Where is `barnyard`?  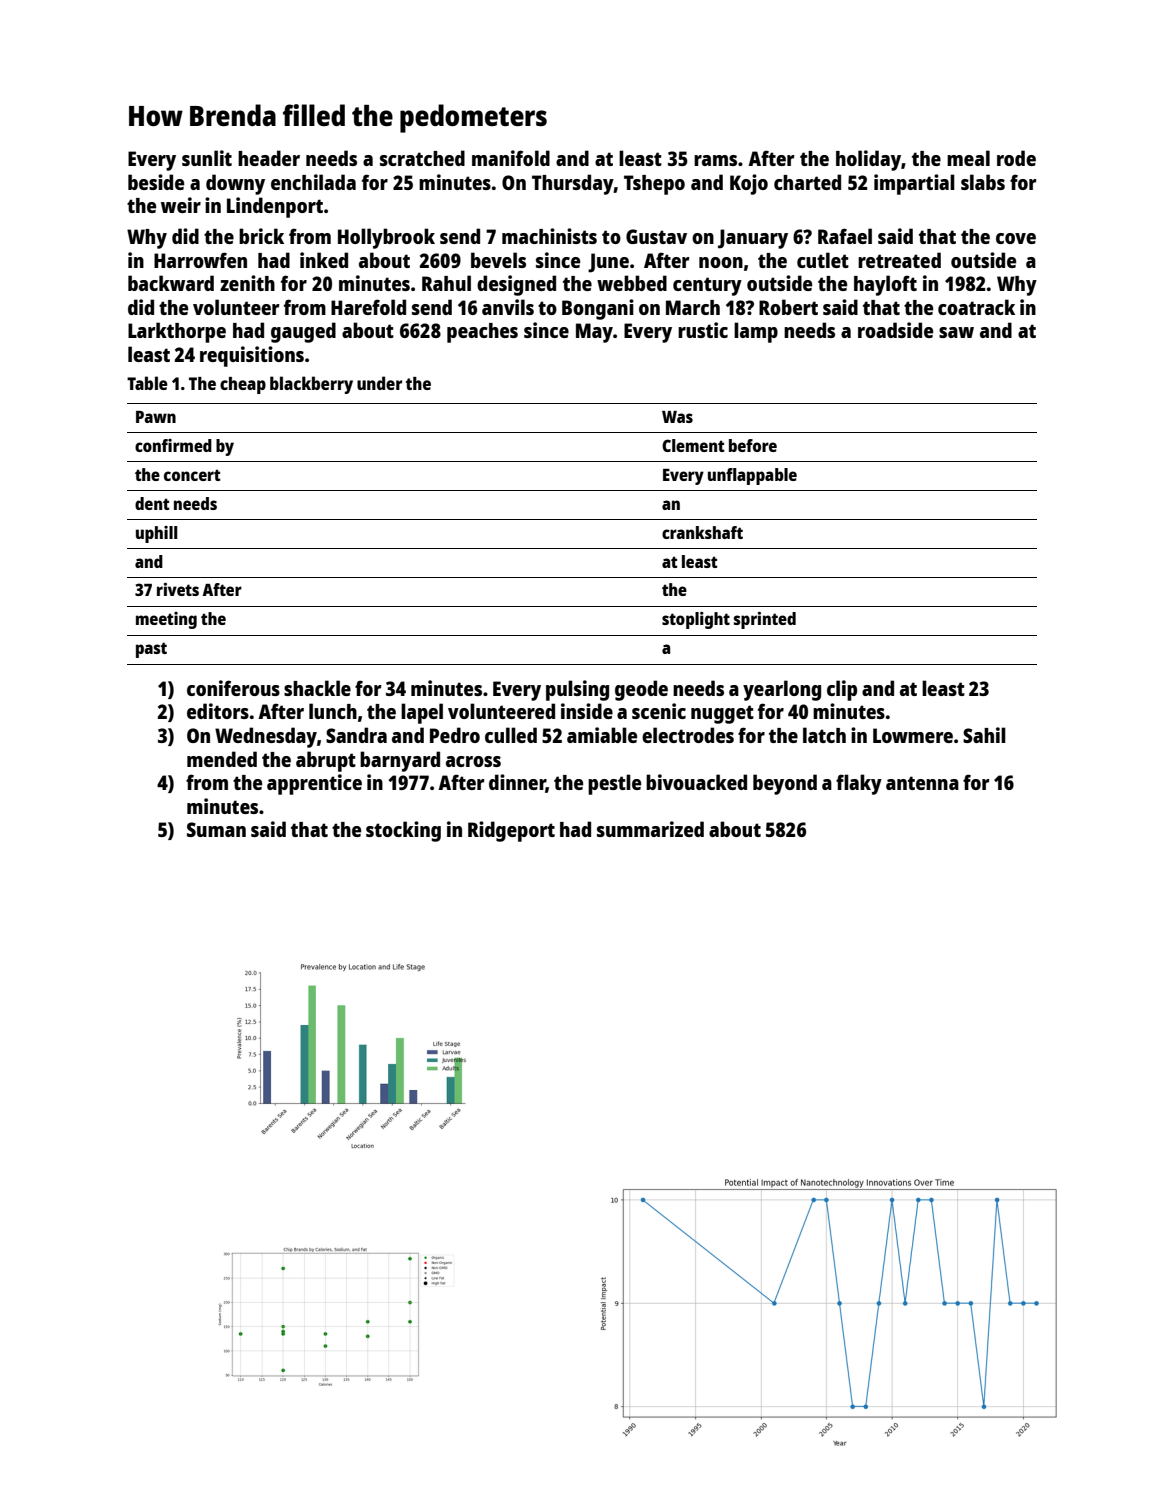
barnyard is located at coordinates (400, 761).
